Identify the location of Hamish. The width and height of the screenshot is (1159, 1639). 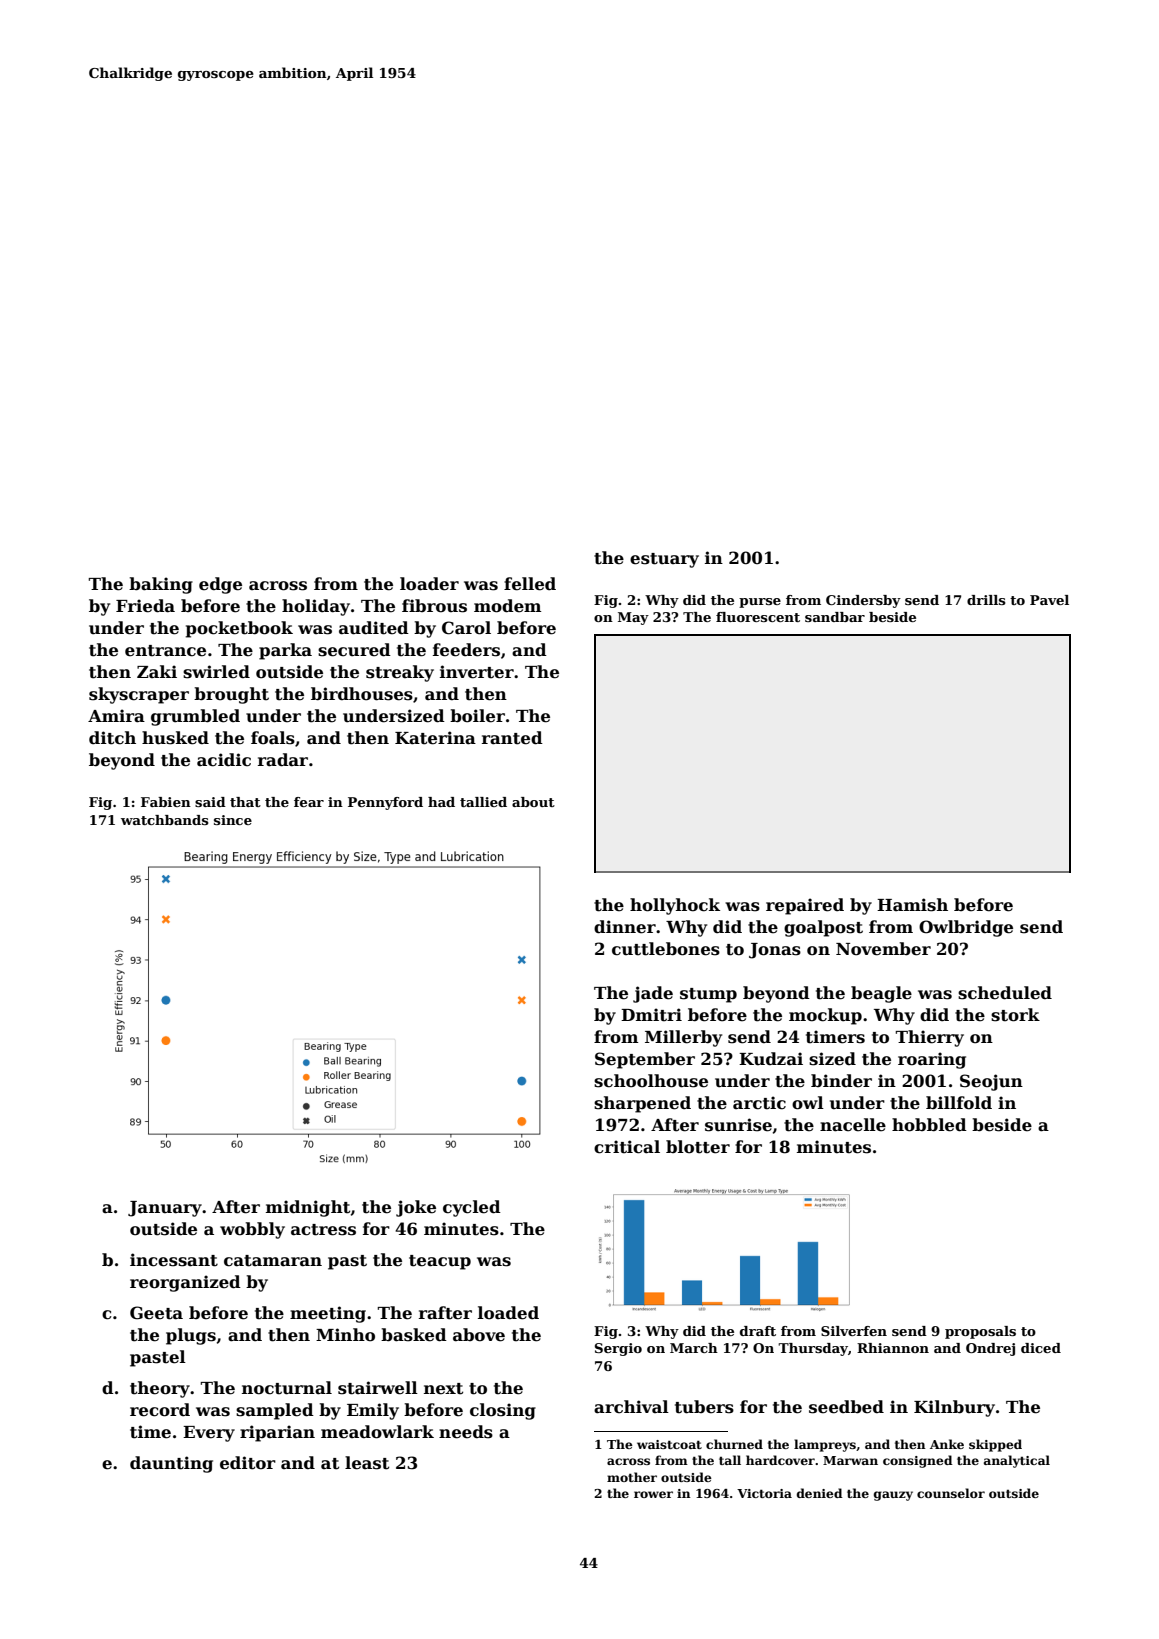
(912, 905).
